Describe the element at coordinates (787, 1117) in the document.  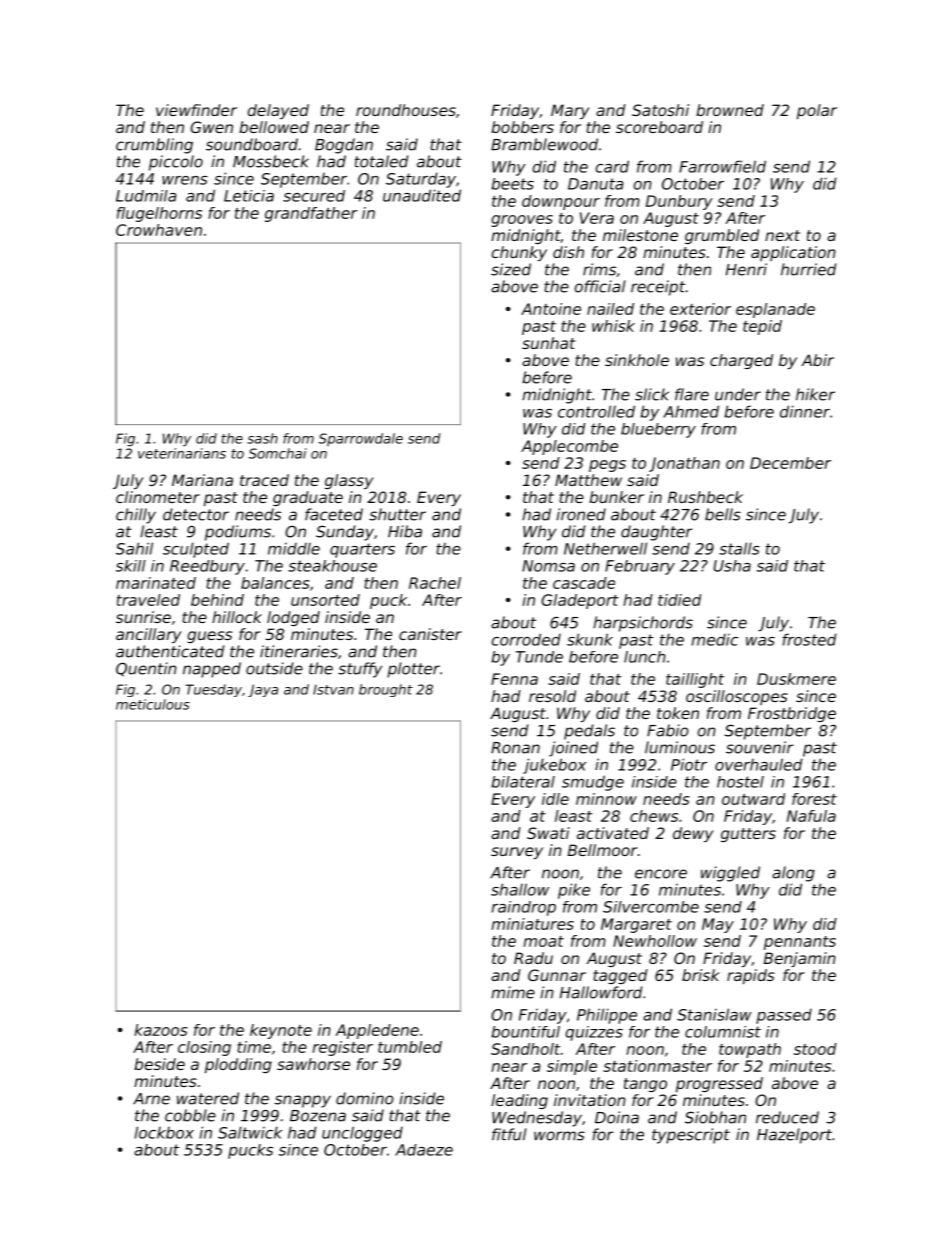
I see `reduced` at that location.
